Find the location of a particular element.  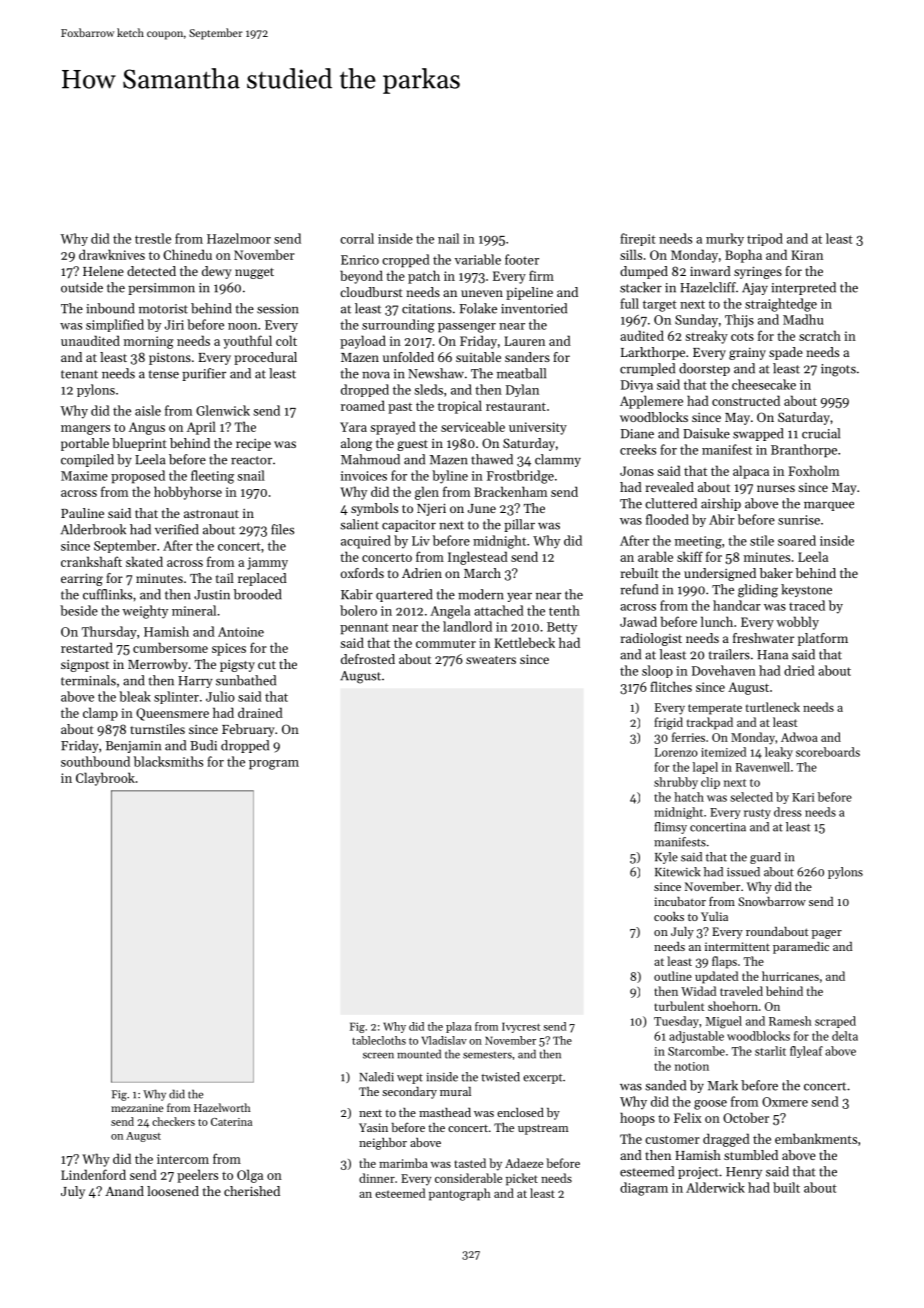

Hazelmoor is located at coordinates (239, 238).
